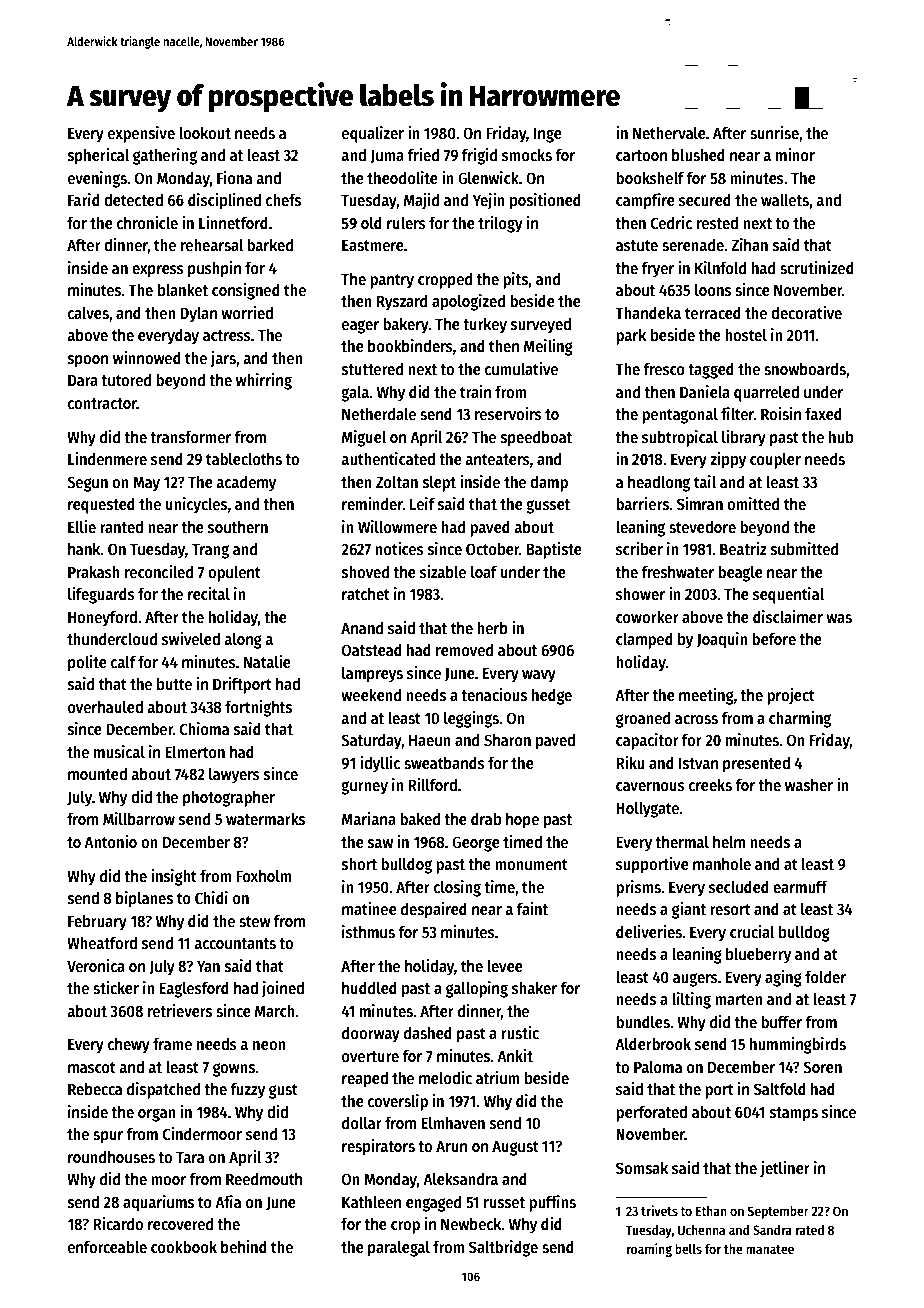 The image size is (924, 1308). I want to click on capacitor, so click(647, 741).
